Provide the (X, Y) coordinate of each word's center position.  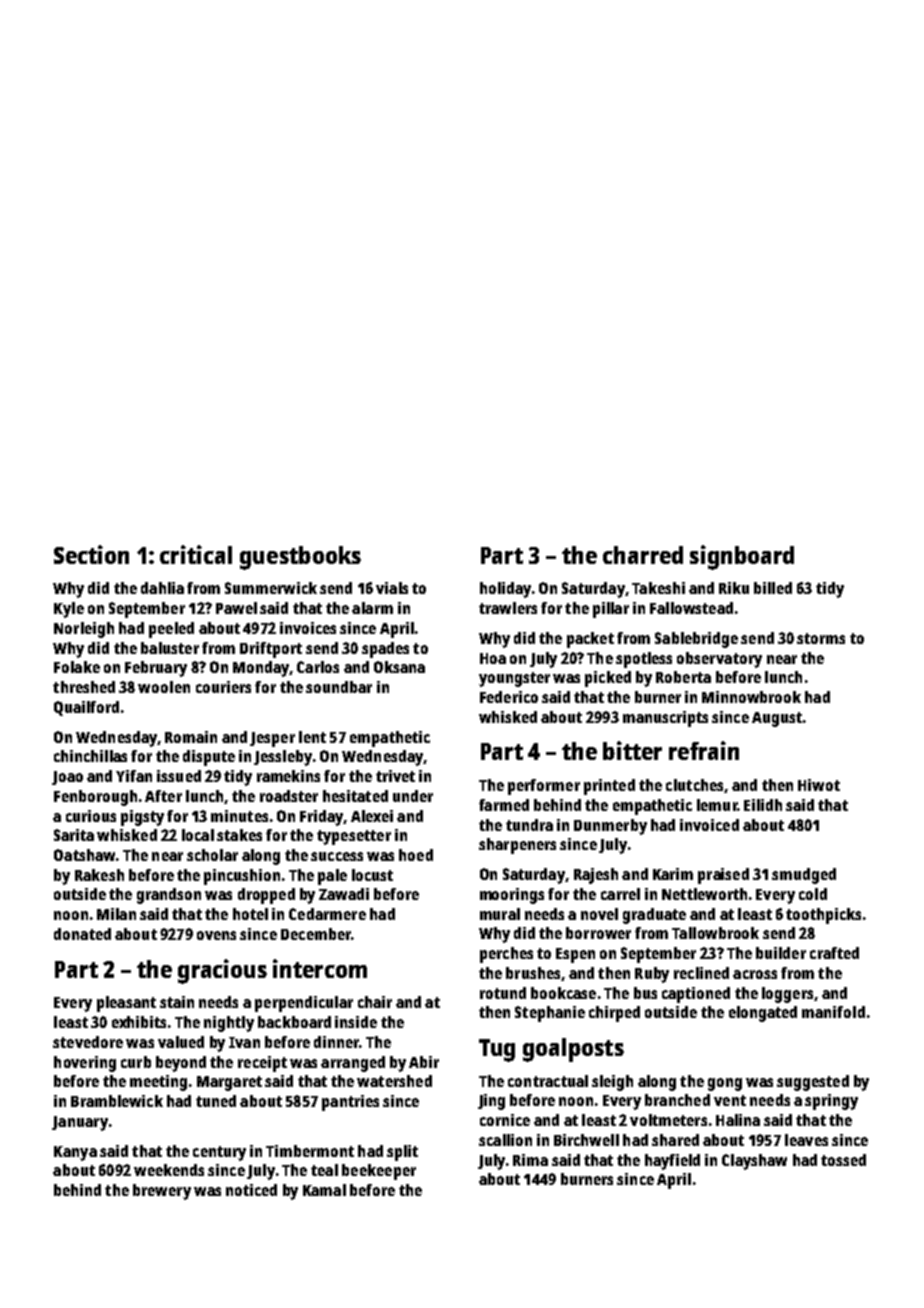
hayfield (672, 1162)
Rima (530, 1160)
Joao (67, 778)
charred (643, 555)
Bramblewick (117, 1101)
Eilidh (763, 805)
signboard (742, 557)
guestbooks (300, 558)
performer (544, 787)
